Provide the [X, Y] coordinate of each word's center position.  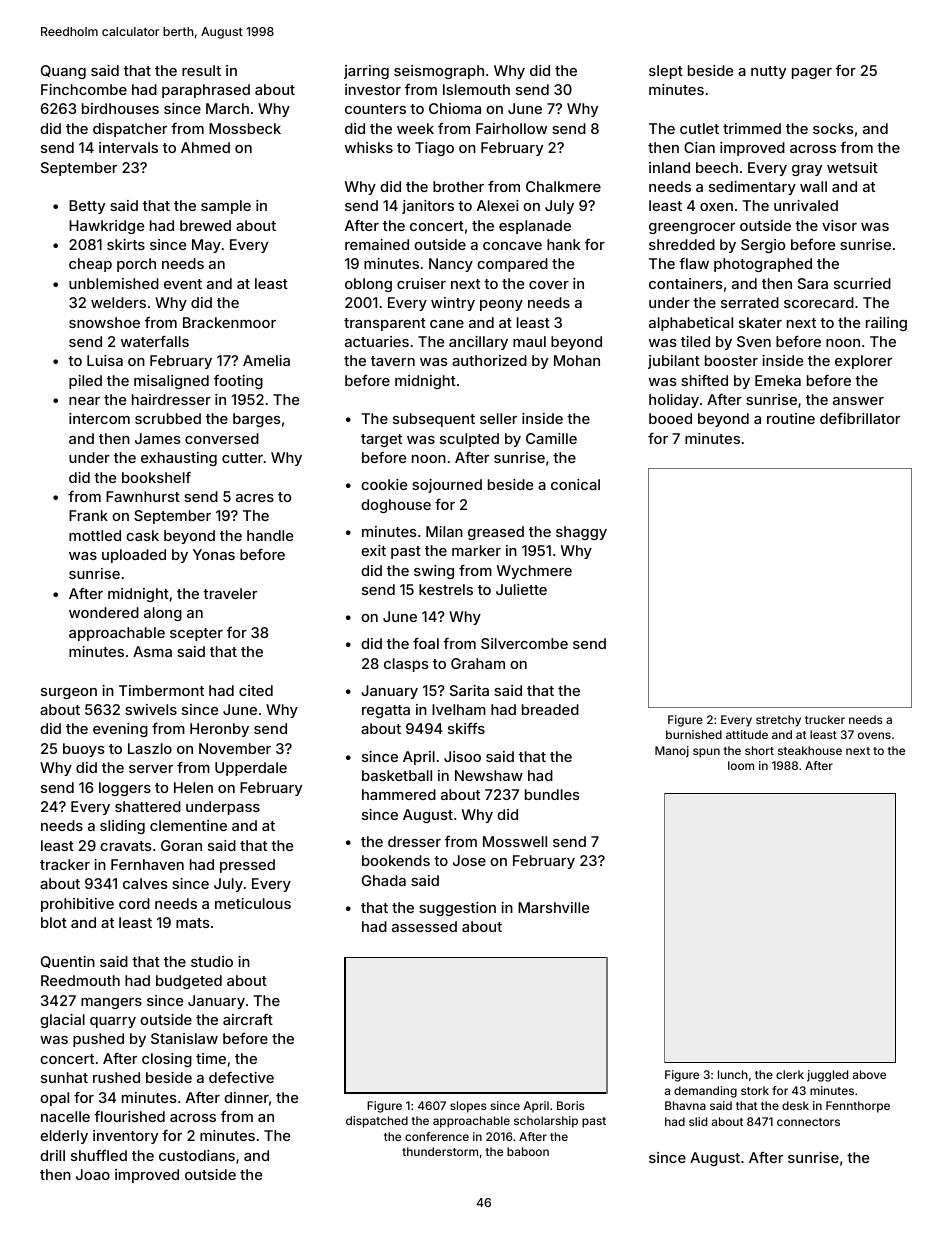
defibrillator [860, 418]
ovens [874, 735]
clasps [406, 665]
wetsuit [852, 167]
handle [270, 535]
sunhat [64, 1077]
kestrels [446, 589]
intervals [128, 147]
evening [120, 730]
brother [458, 186]
